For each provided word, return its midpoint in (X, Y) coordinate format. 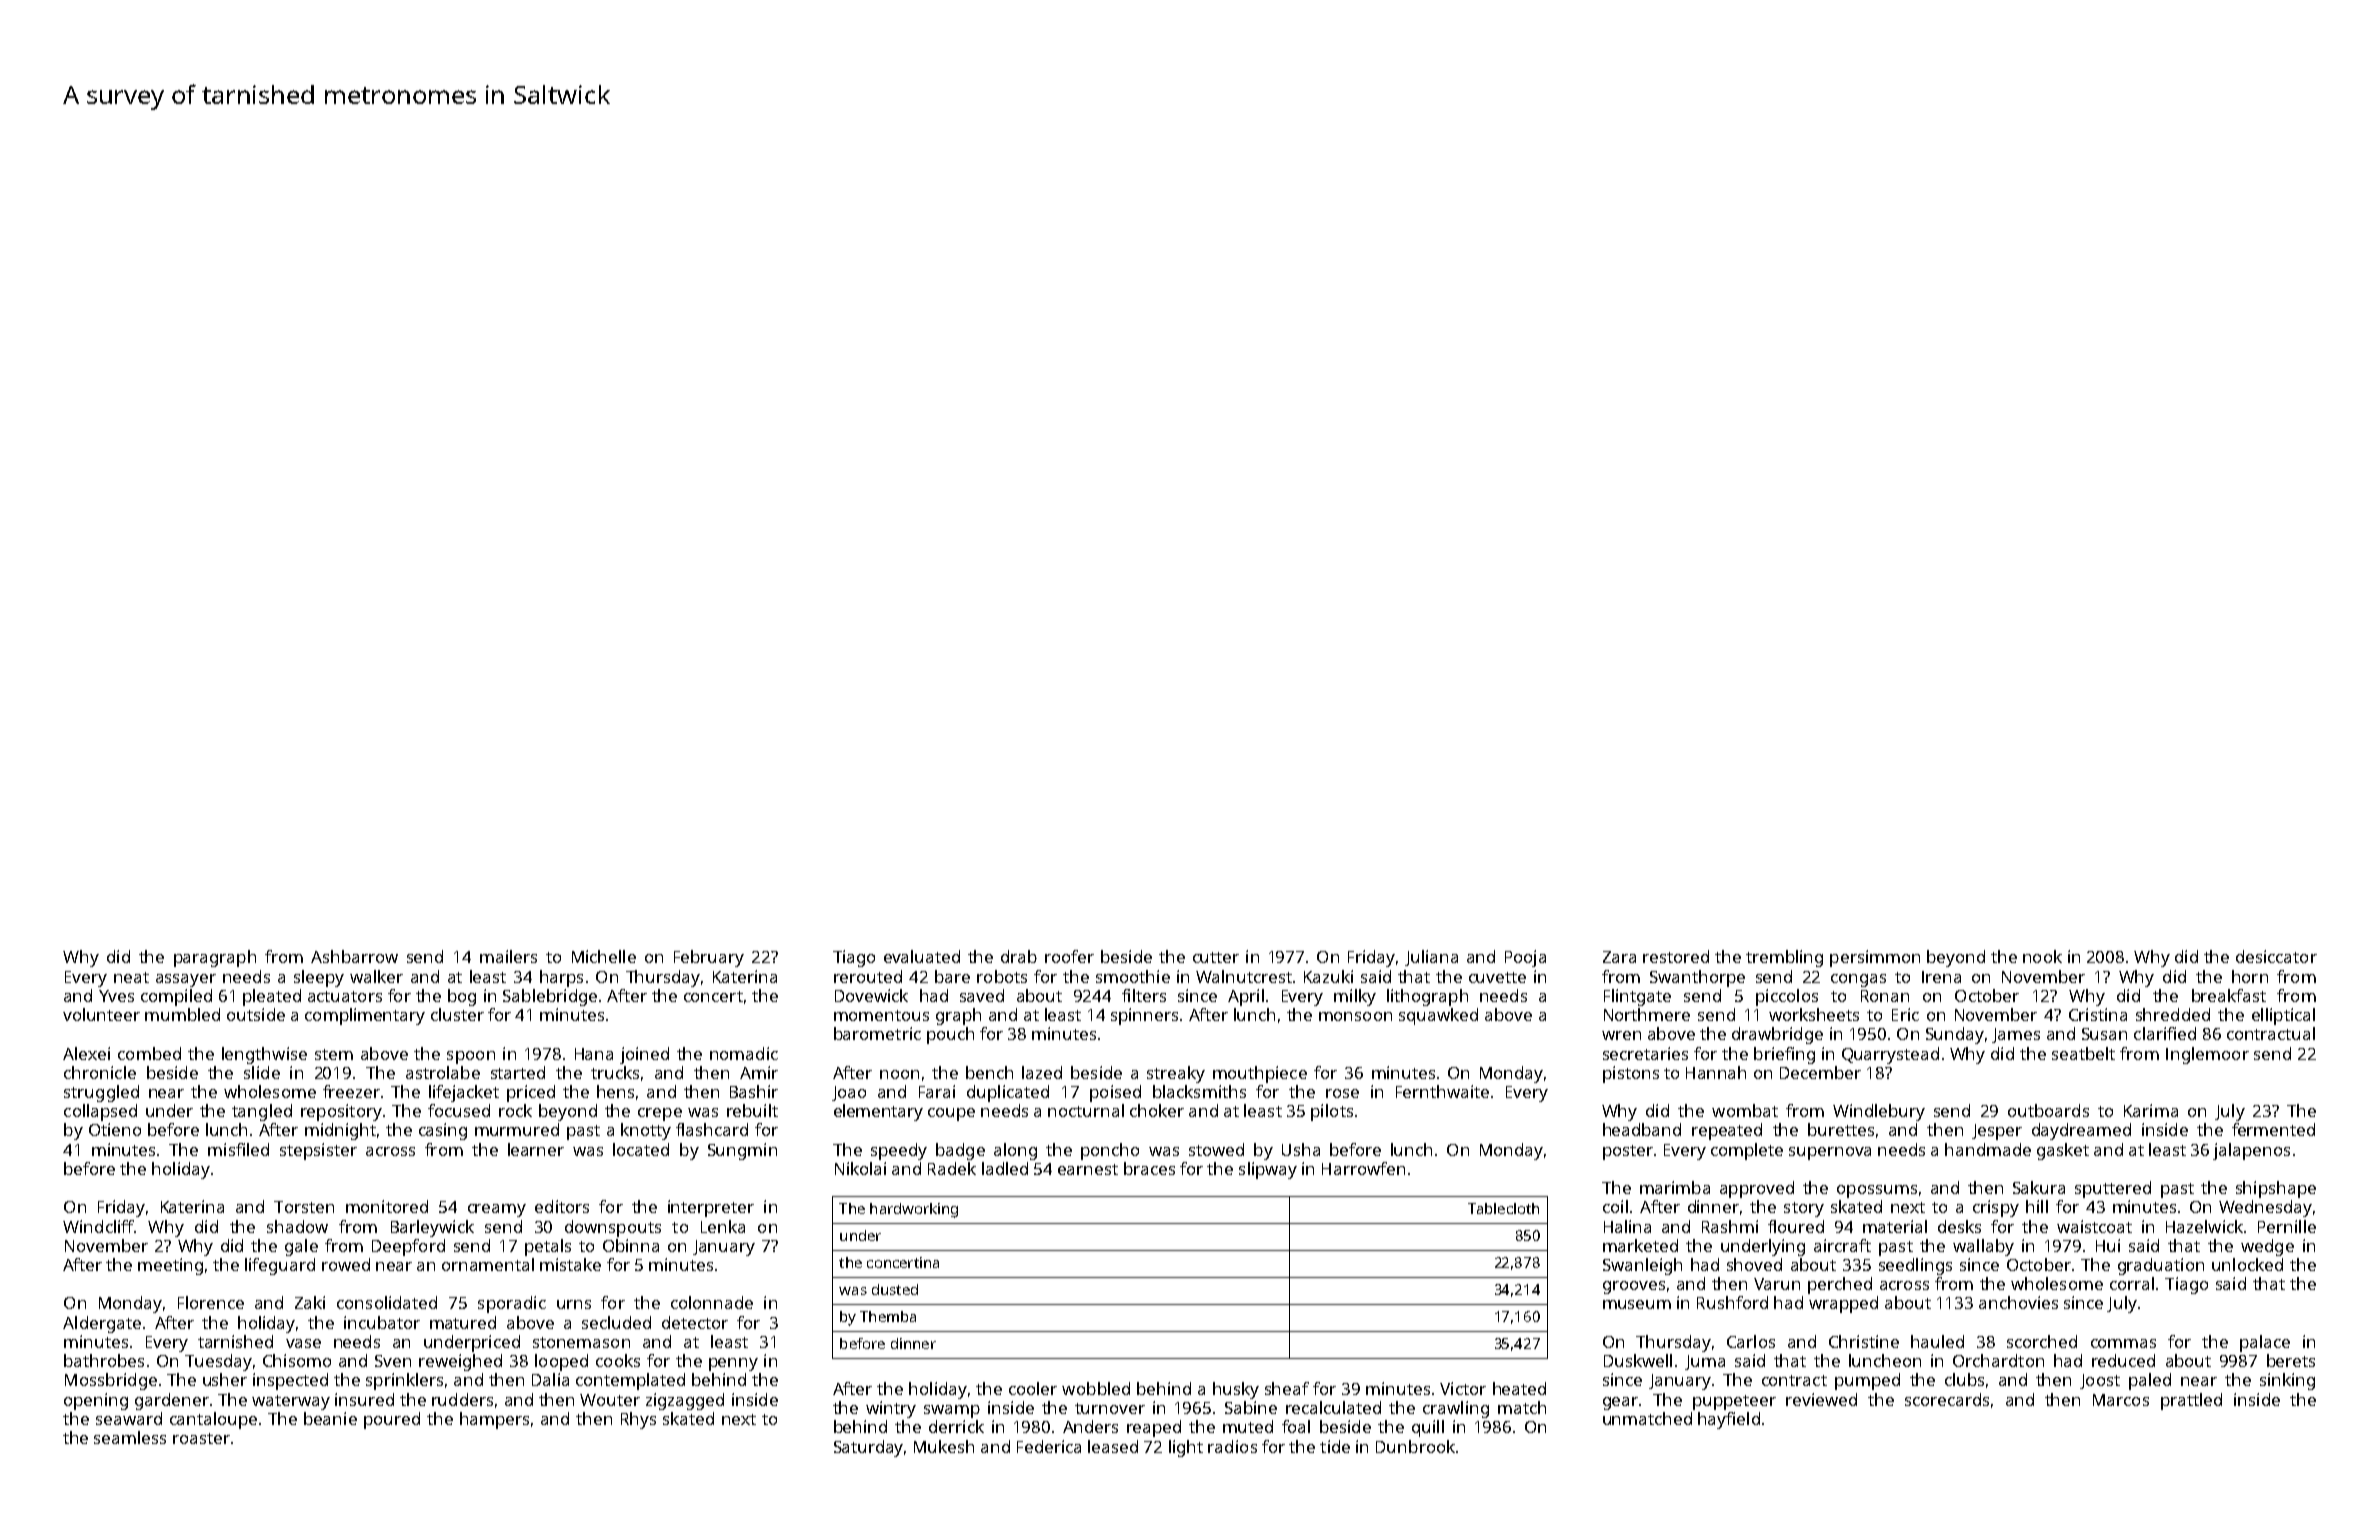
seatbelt (2083, 1053)
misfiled (238, 1149)
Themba (888, 1316)
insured (364, 1399)
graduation (2161, 1266)
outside (256, 1014)
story (1804, 1209)
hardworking (914, 1210)
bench (989, 1072)
